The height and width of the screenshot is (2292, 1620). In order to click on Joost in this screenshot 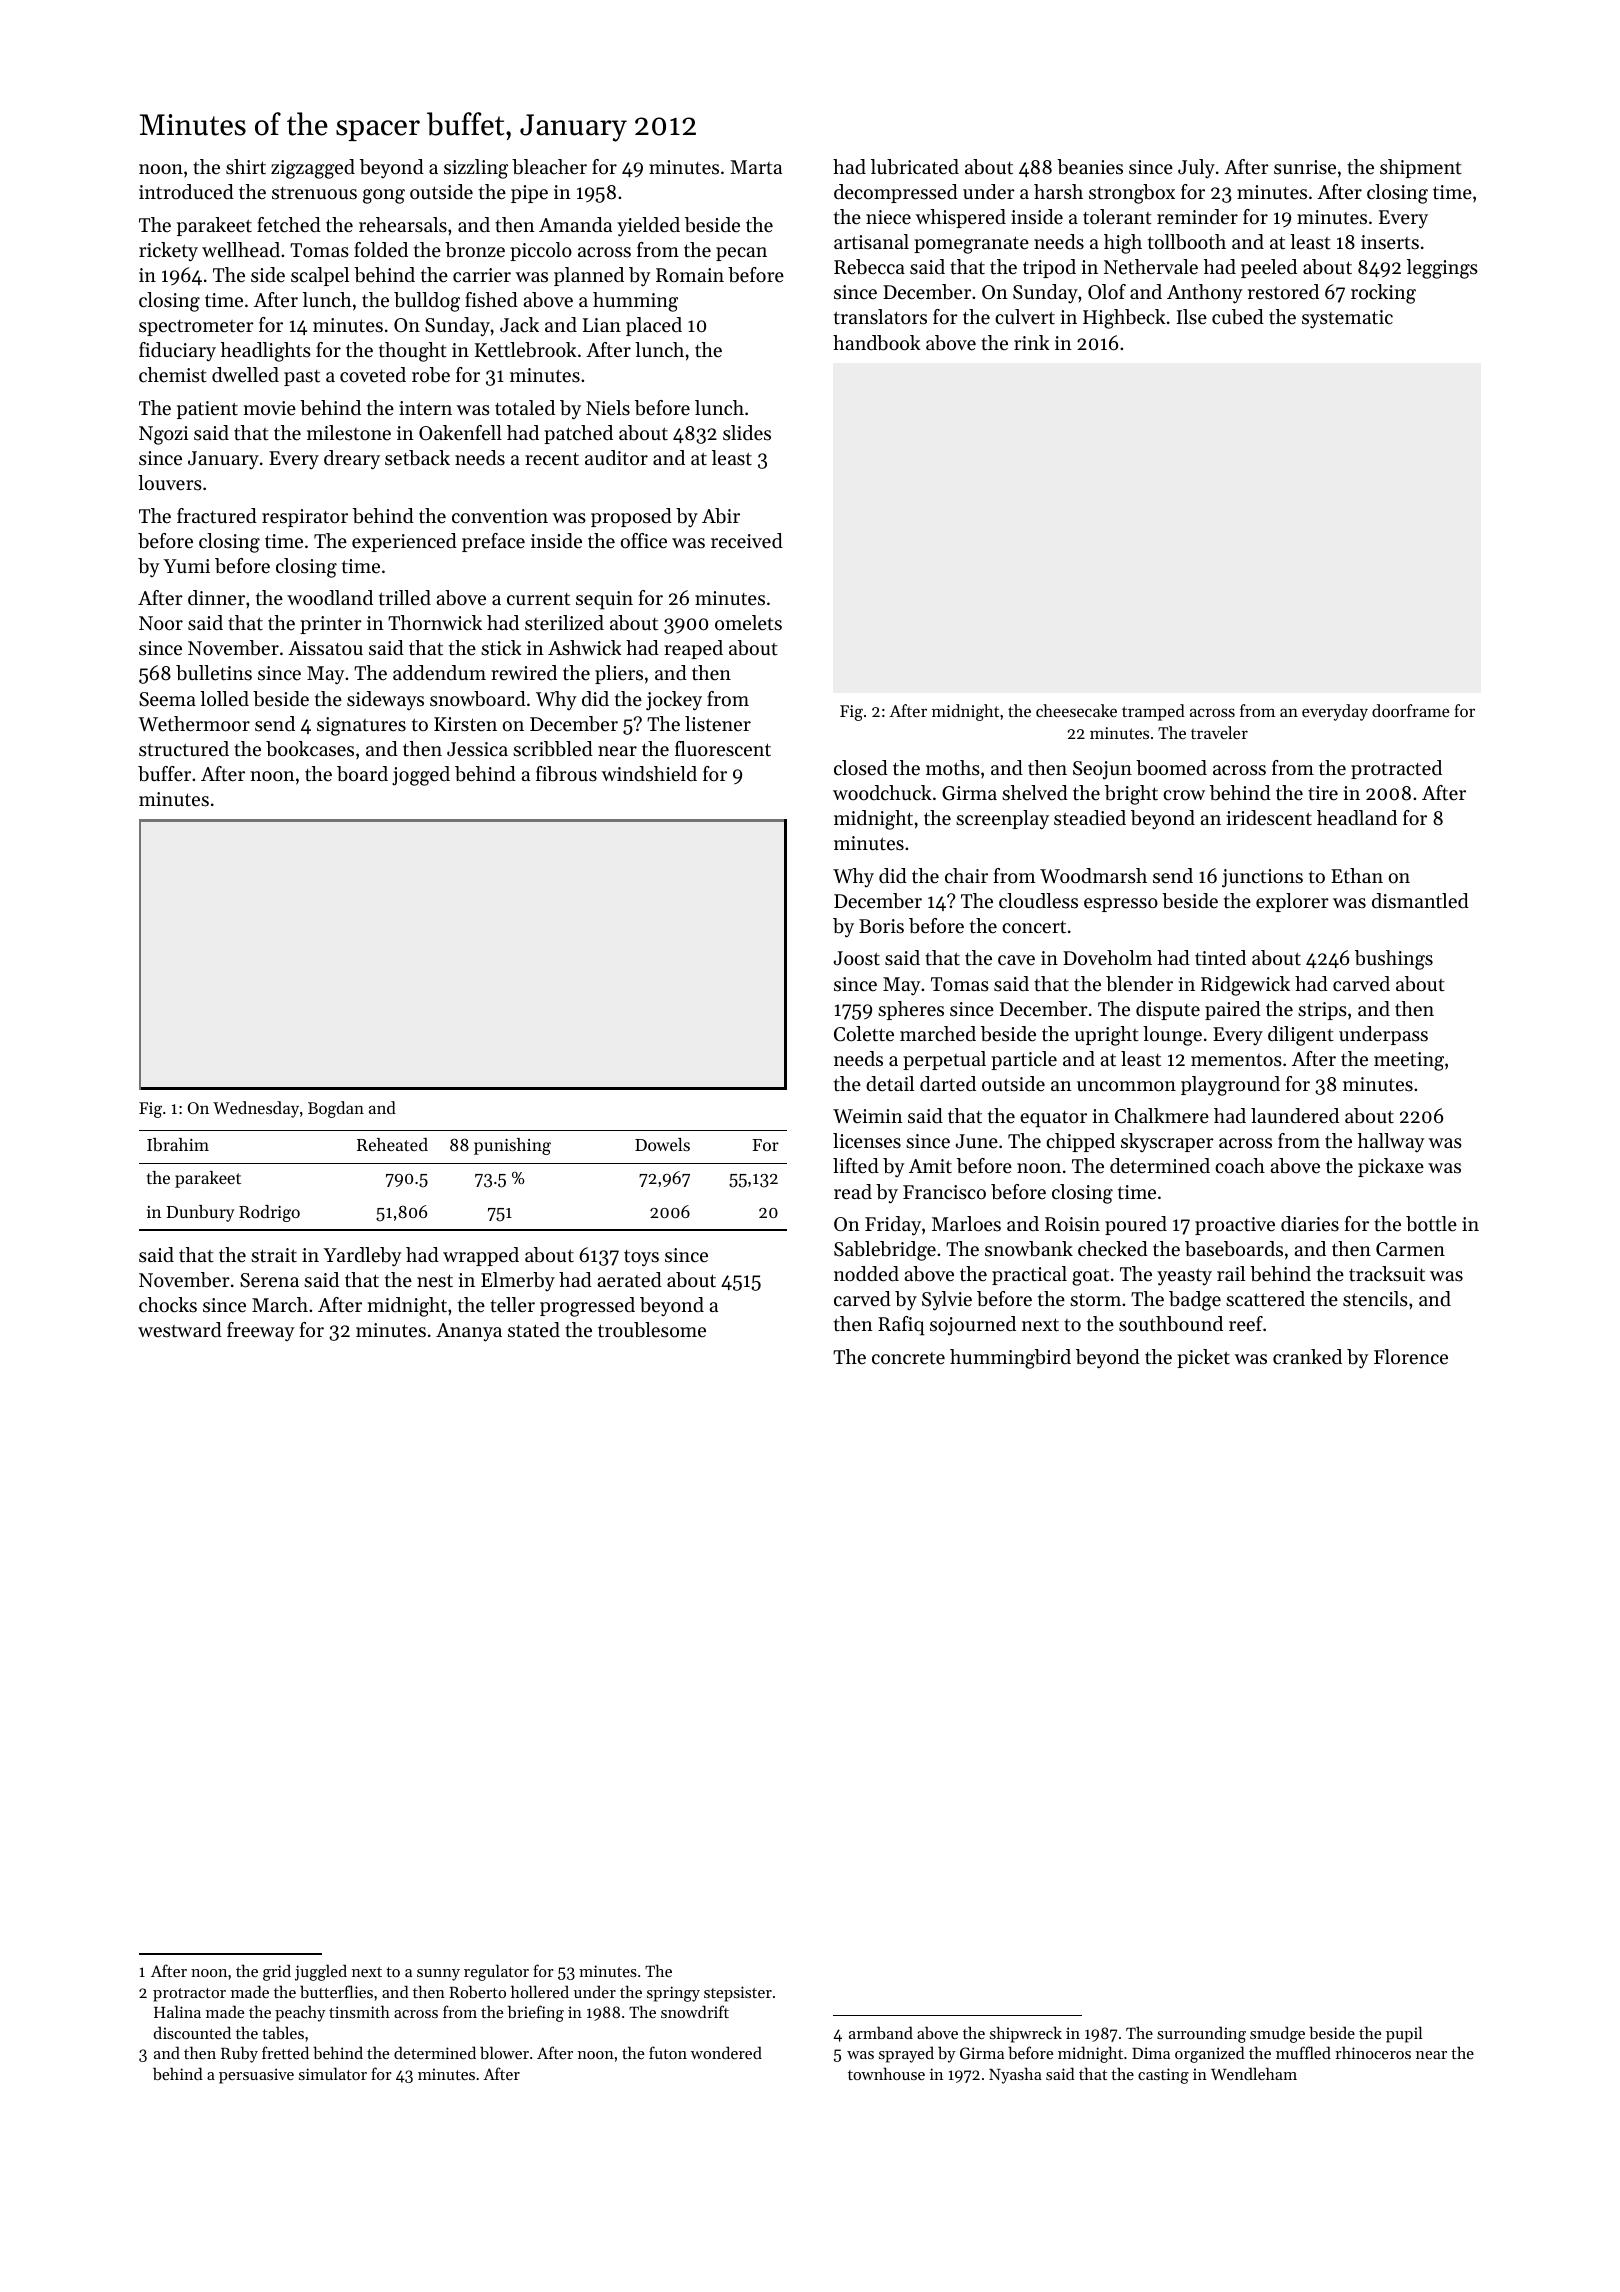, I will do `click(856, 958)`.
